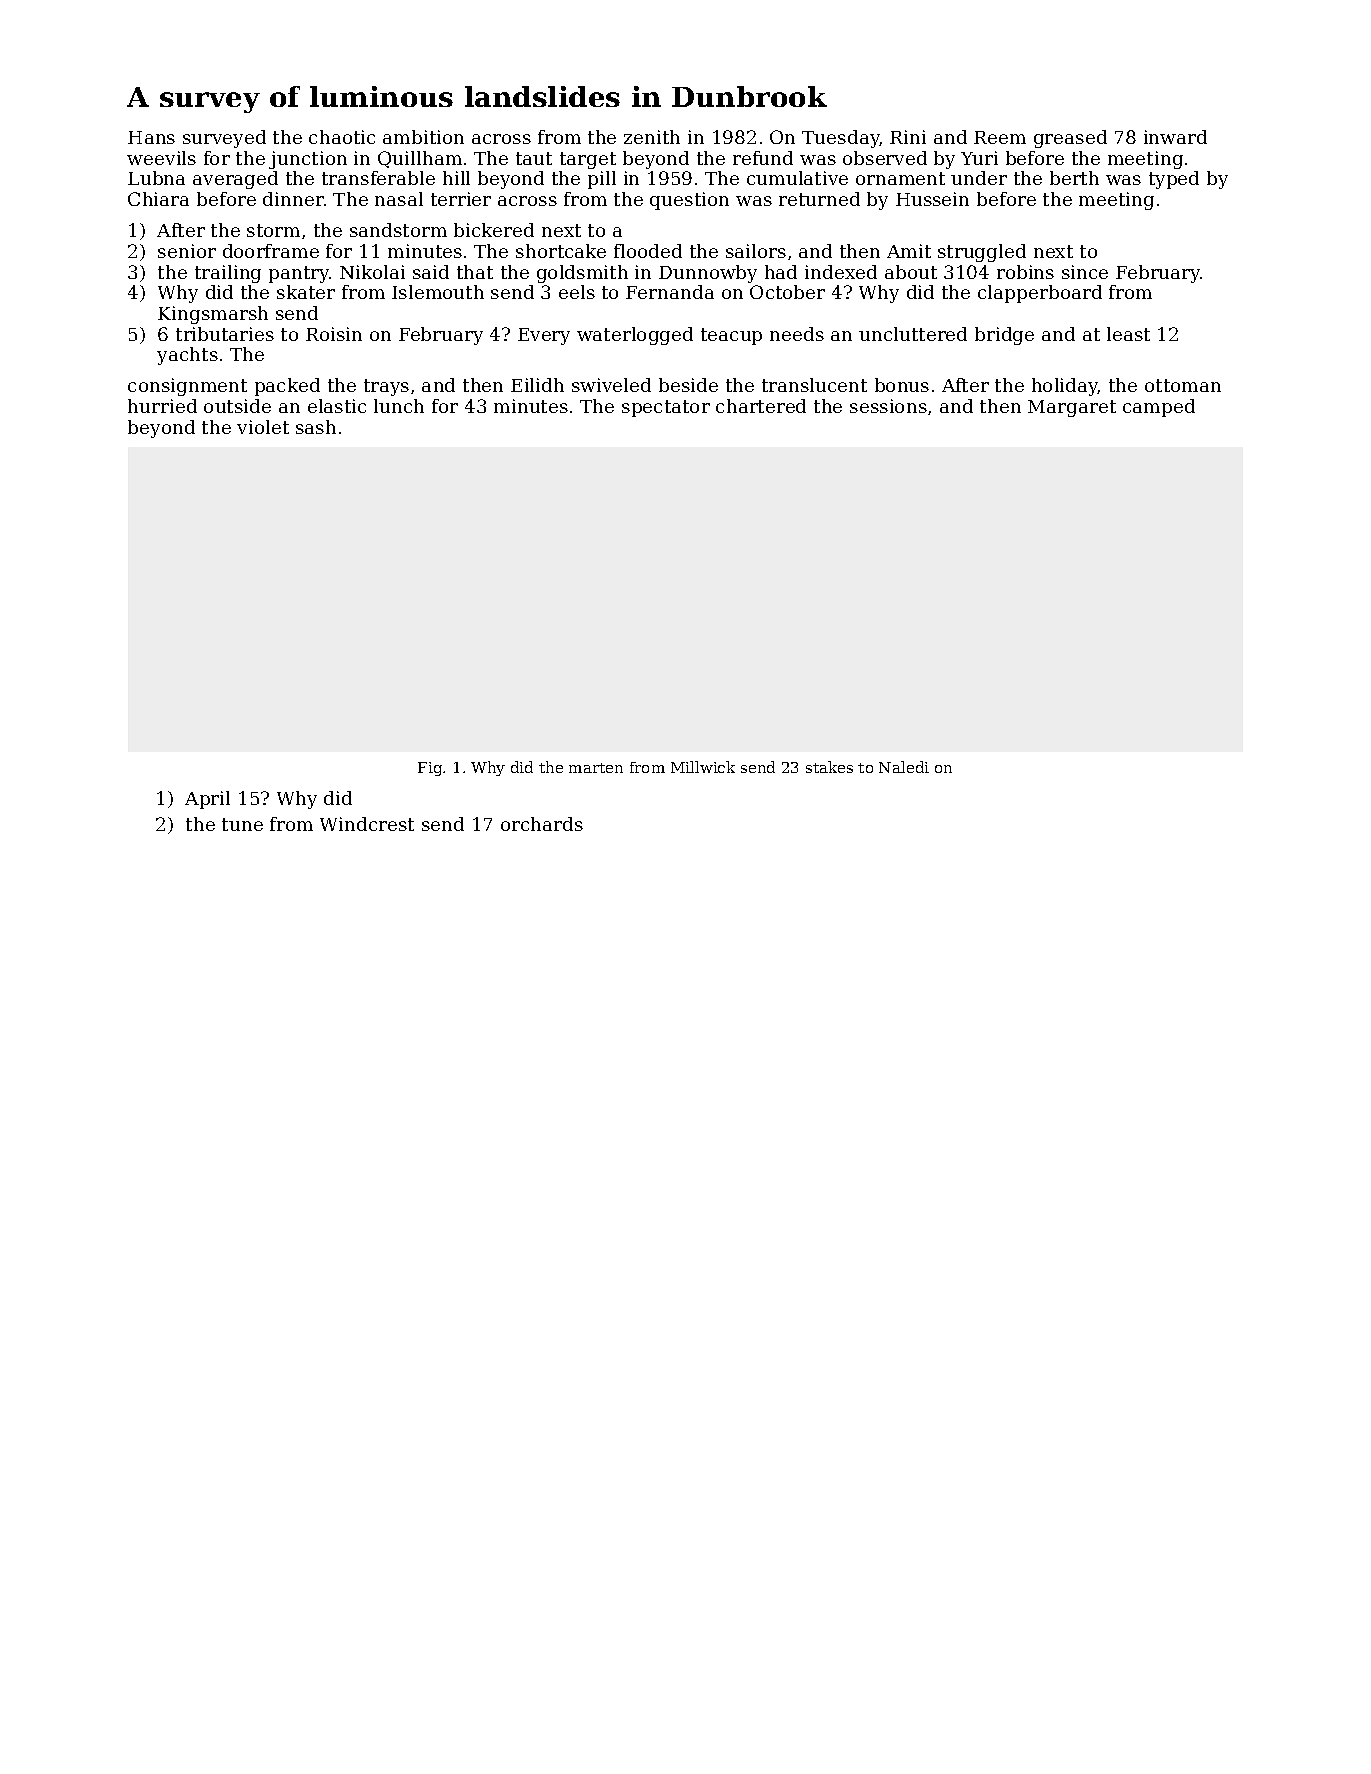 The image size is (1371, 1774). Describe the element at coordinates (342, 137) in the screenshot. I see `chaotic` at that location.
